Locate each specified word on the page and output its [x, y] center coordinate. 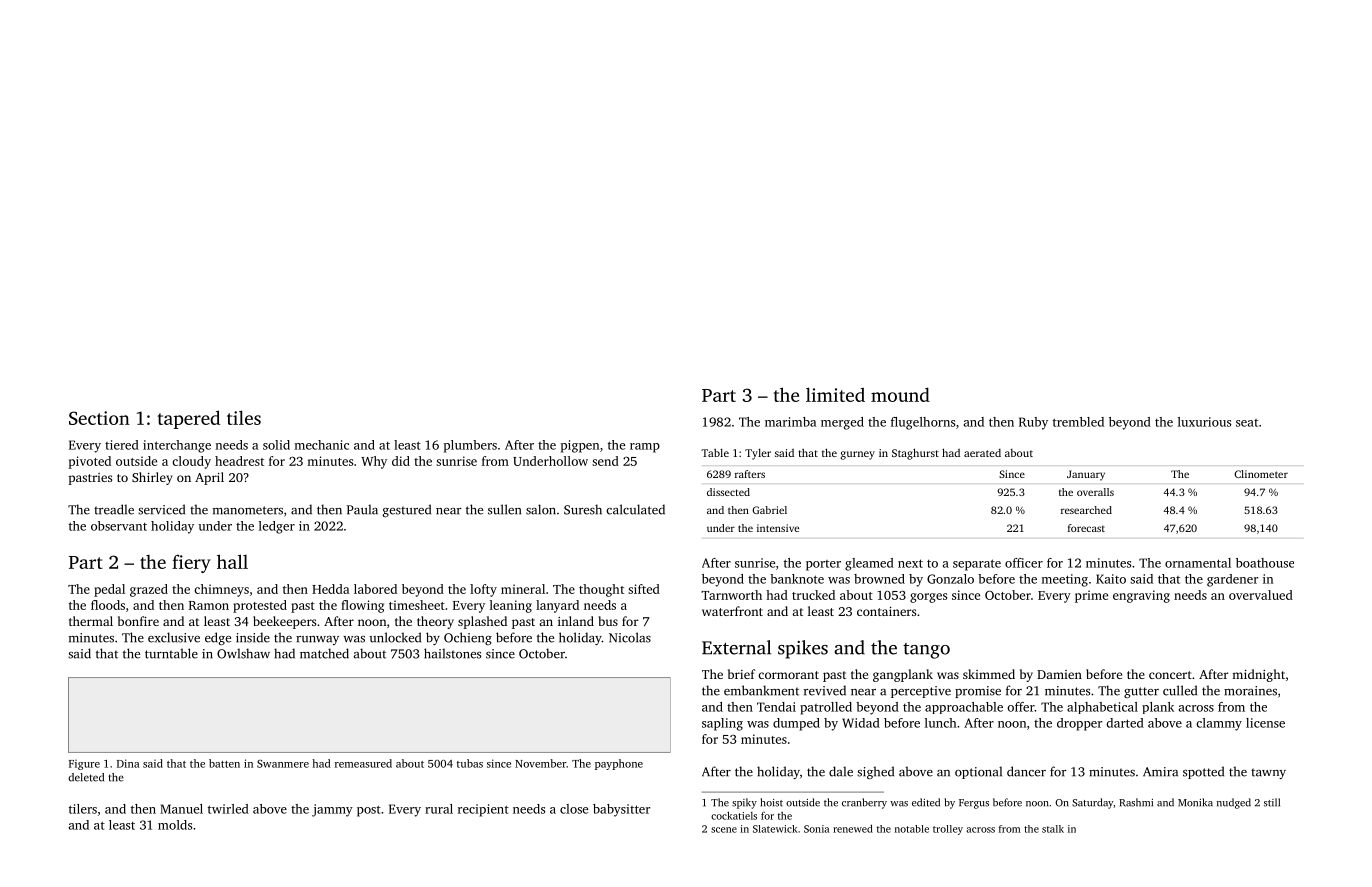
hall [232, 561]
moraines [1250, 691]
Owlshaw [243, 653]
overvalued [1261, 595]
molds [175, 825]
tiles [244, 417]
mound [900, 394]
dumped [796, 724]
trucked [813, 595]
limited [835, 394]
